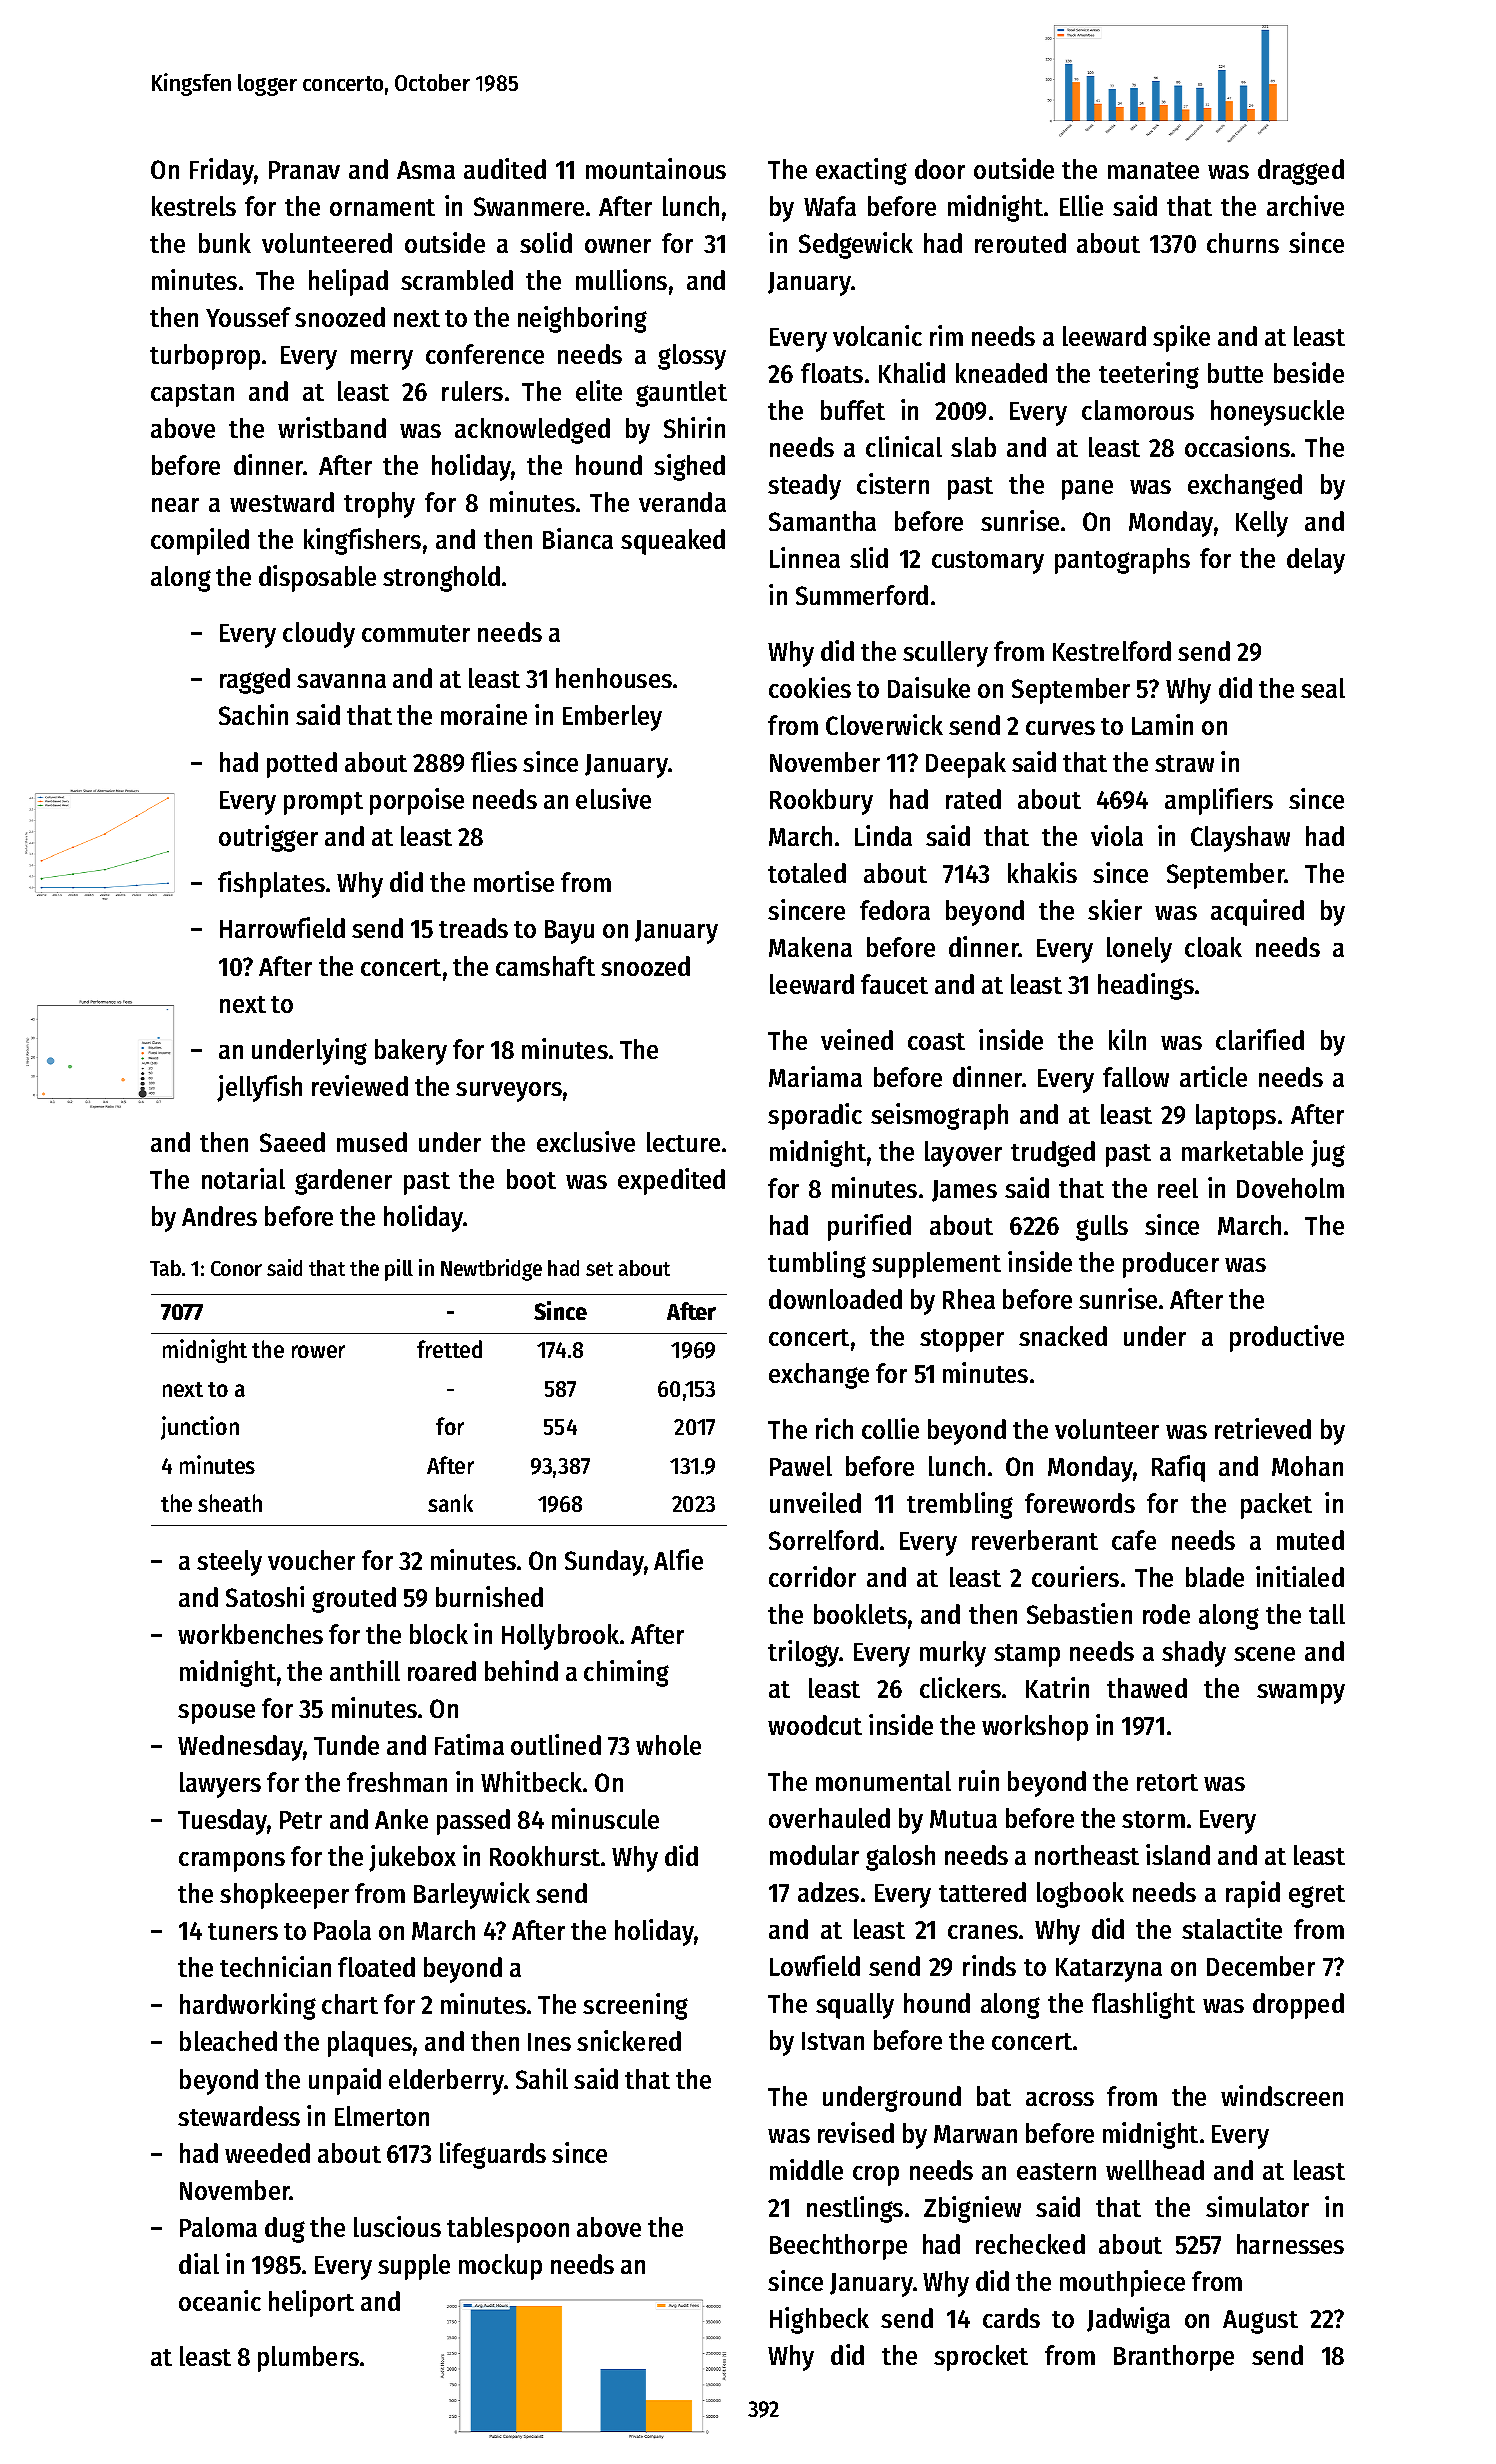 This image has width=1496, height=2464. I want to click on manatee, so click(1153, 170).
